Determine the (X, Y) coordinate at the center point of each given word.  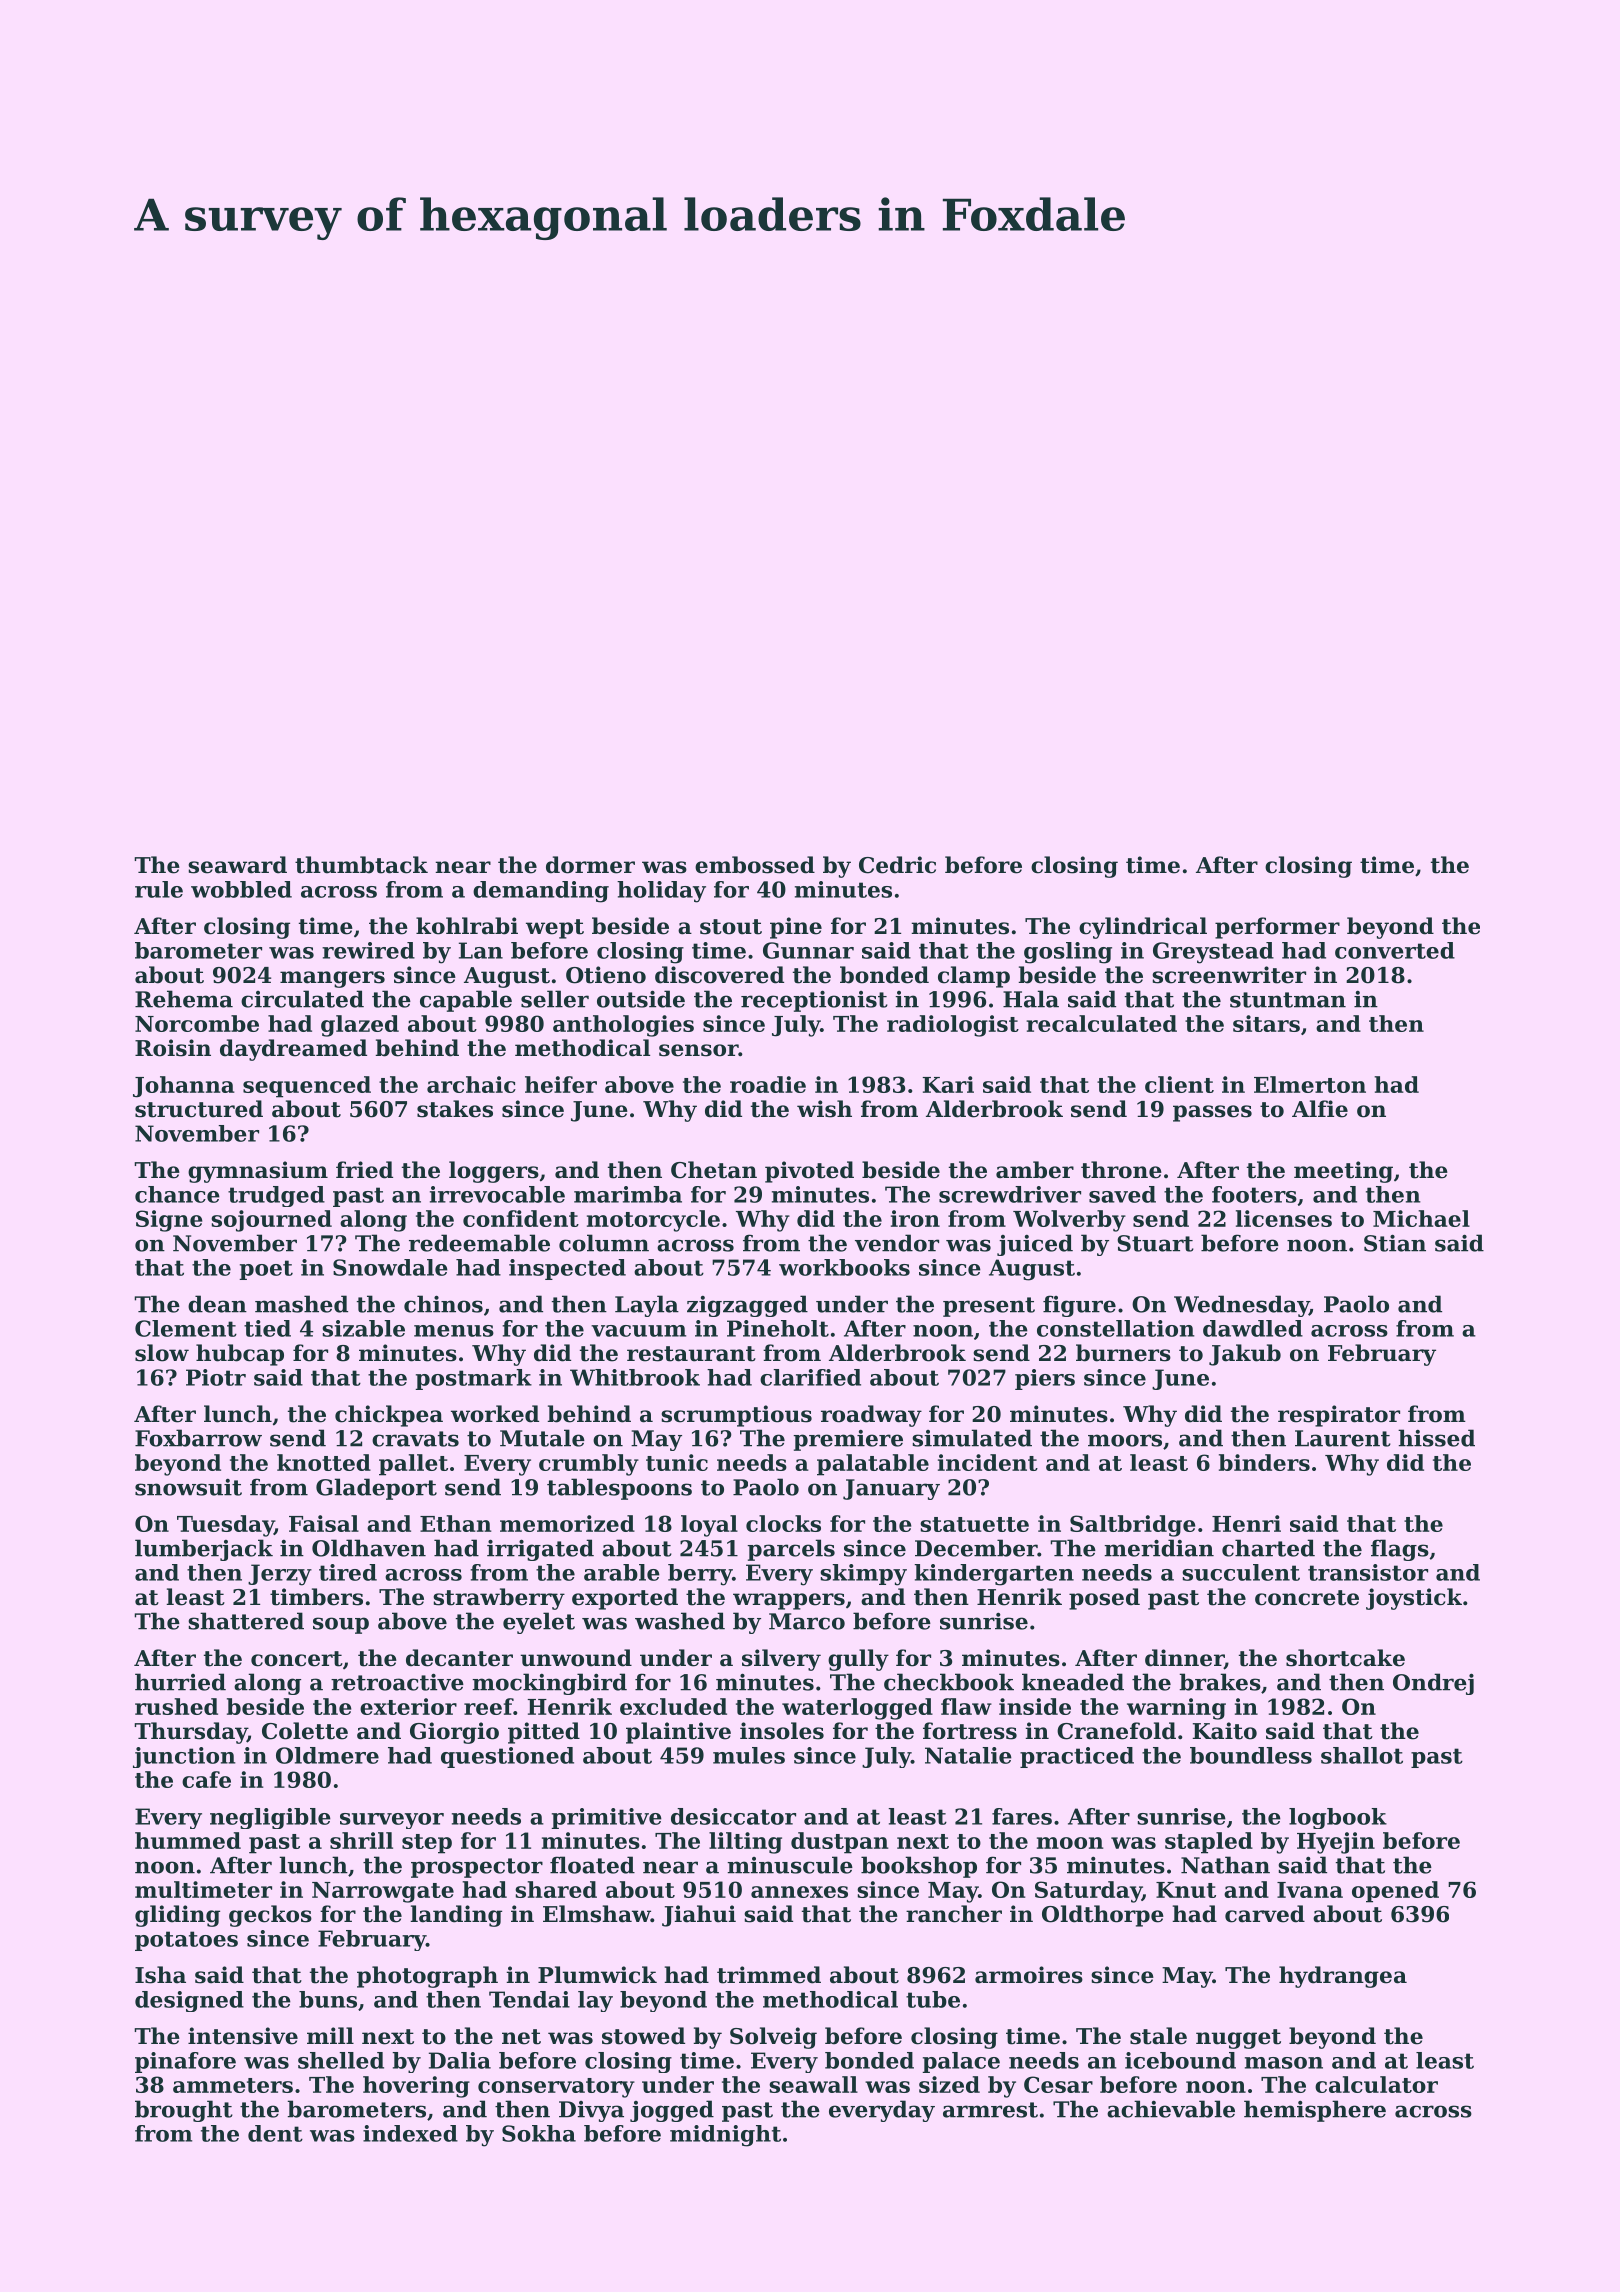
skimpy (863, 1575)
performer (1277, 928)
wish (824, 1109)
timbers (316, 1597)
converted (1395, 950)
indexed (410, 2133)
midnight (725, 2136)
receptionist (814, 1001)
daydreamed (293, 1050)
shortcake (1345, 1658)
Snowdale (390, 1267)
